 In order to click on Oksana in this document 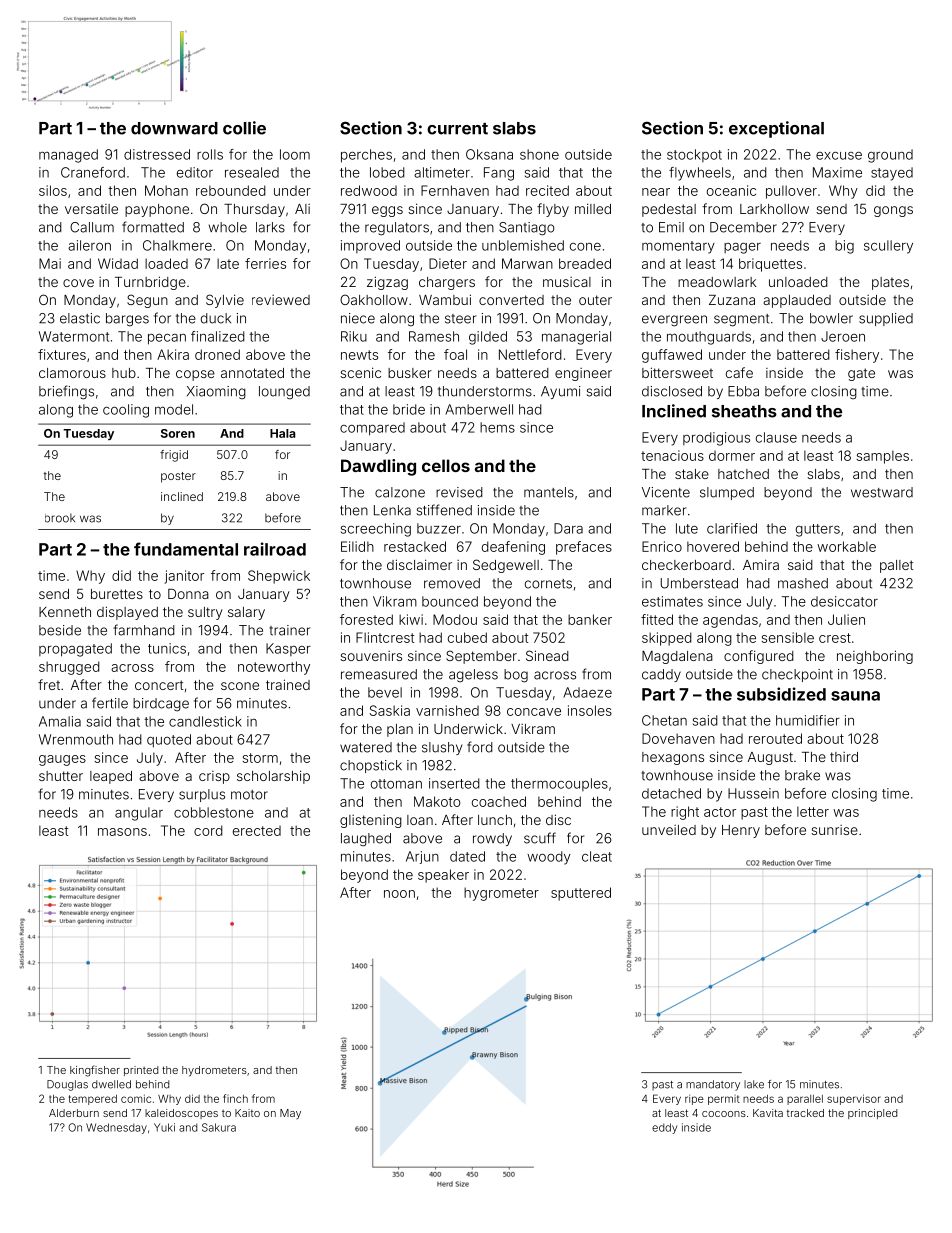, I will do `click(489, 154)`.
